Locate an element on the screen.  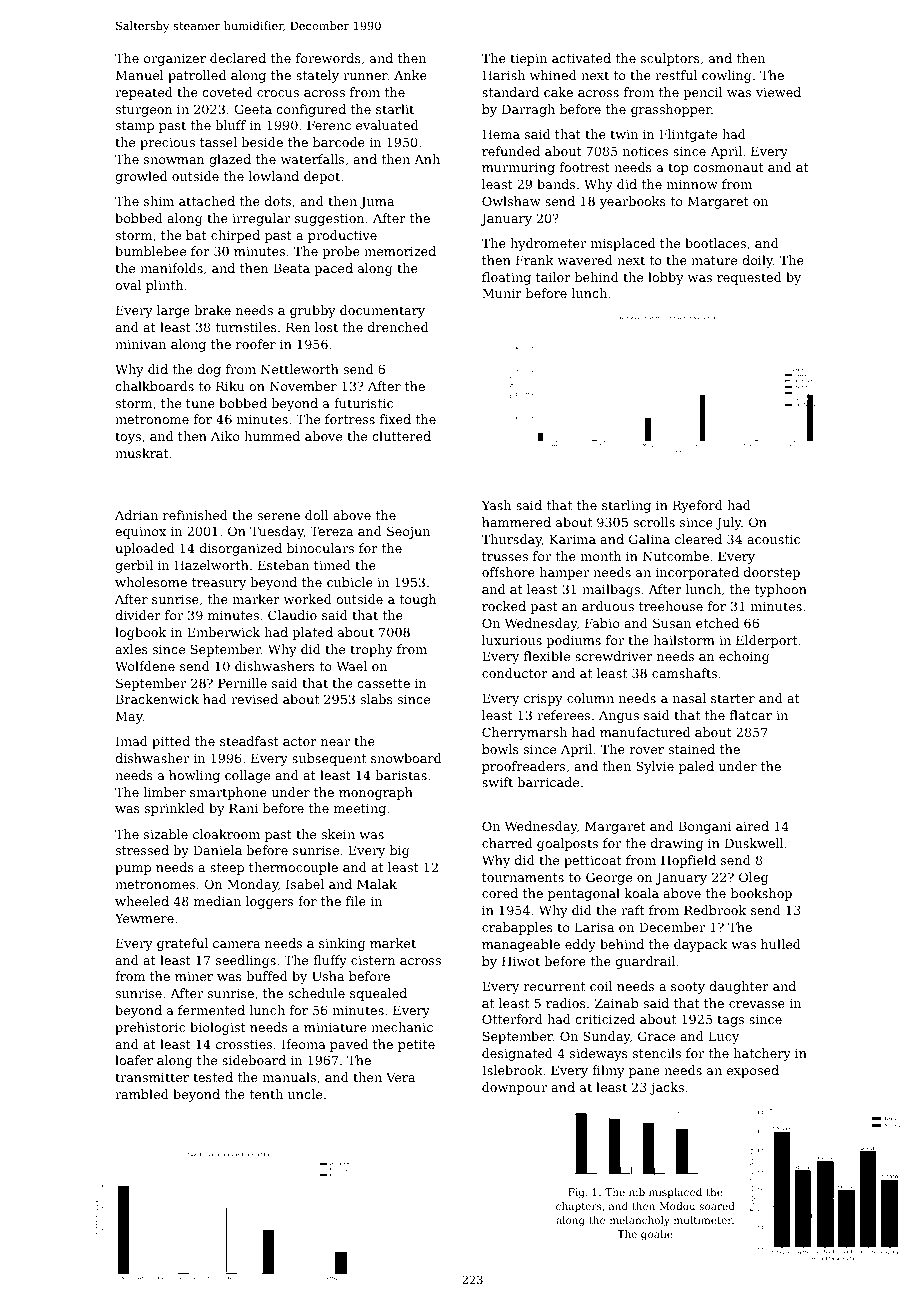
loggers is located at coordinates (269, 902).
